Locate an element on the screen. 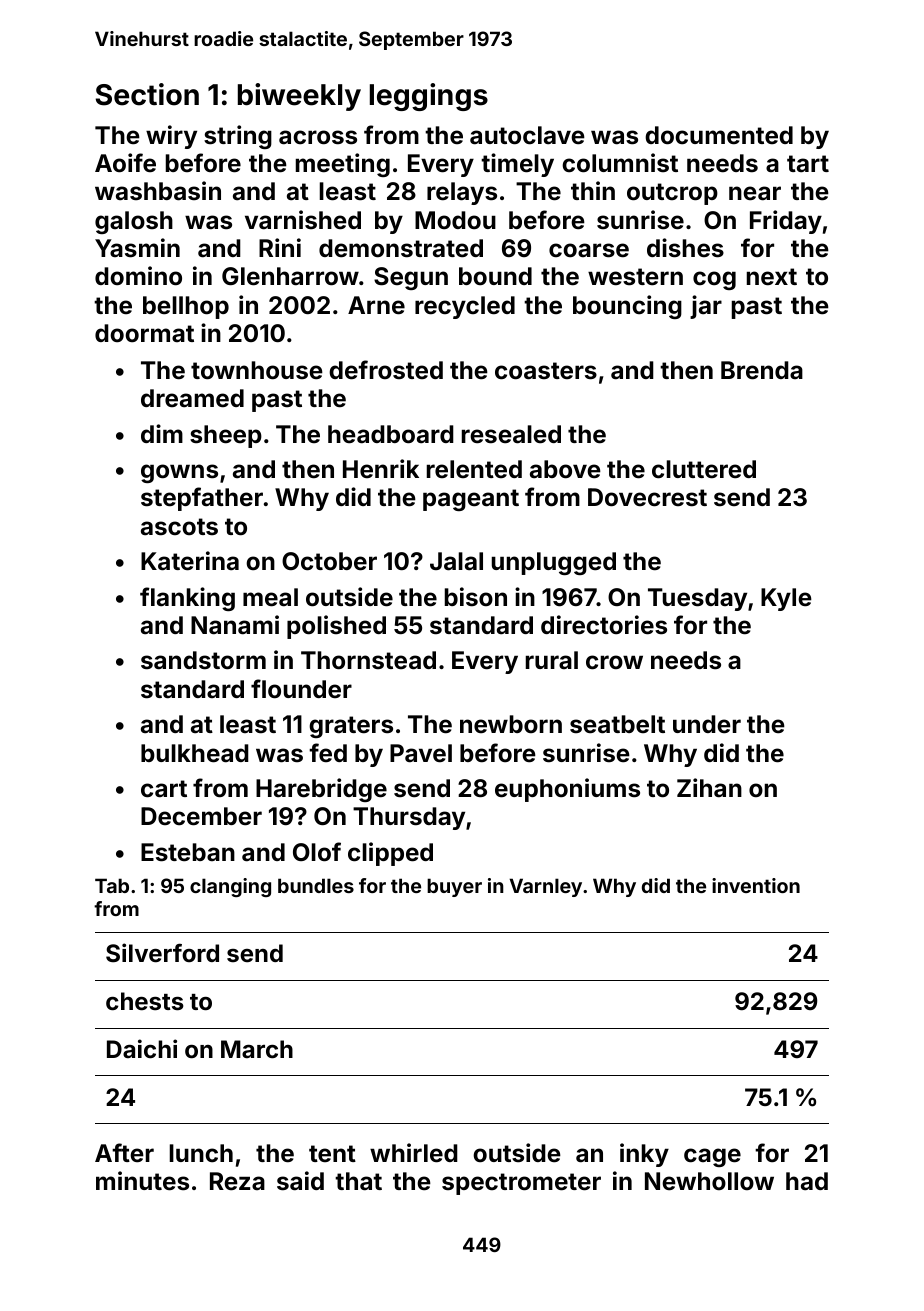  jar is located at coordinates (706, 307).
